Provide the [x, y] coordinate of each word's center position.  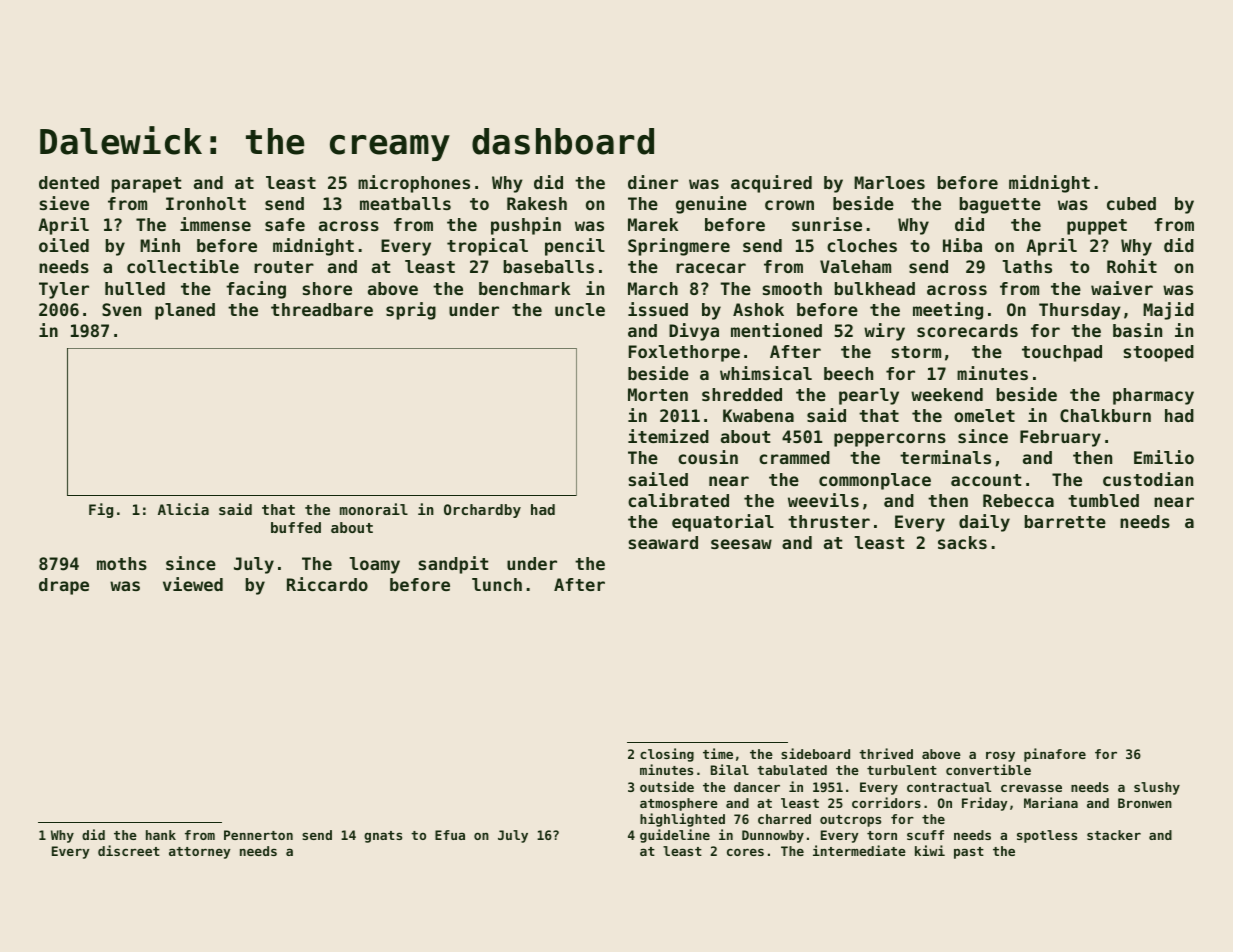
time [718, 753]
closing [667, 755]
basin [1137, 330]
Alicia [183, 509]
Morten [658, 394]
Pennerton [258, 835]
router [284, 267]
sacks [962, 542]
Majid [1168, 311]
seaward [663, 542]
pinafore [1055, 755]
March [653, 288]
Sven [121, 309]
